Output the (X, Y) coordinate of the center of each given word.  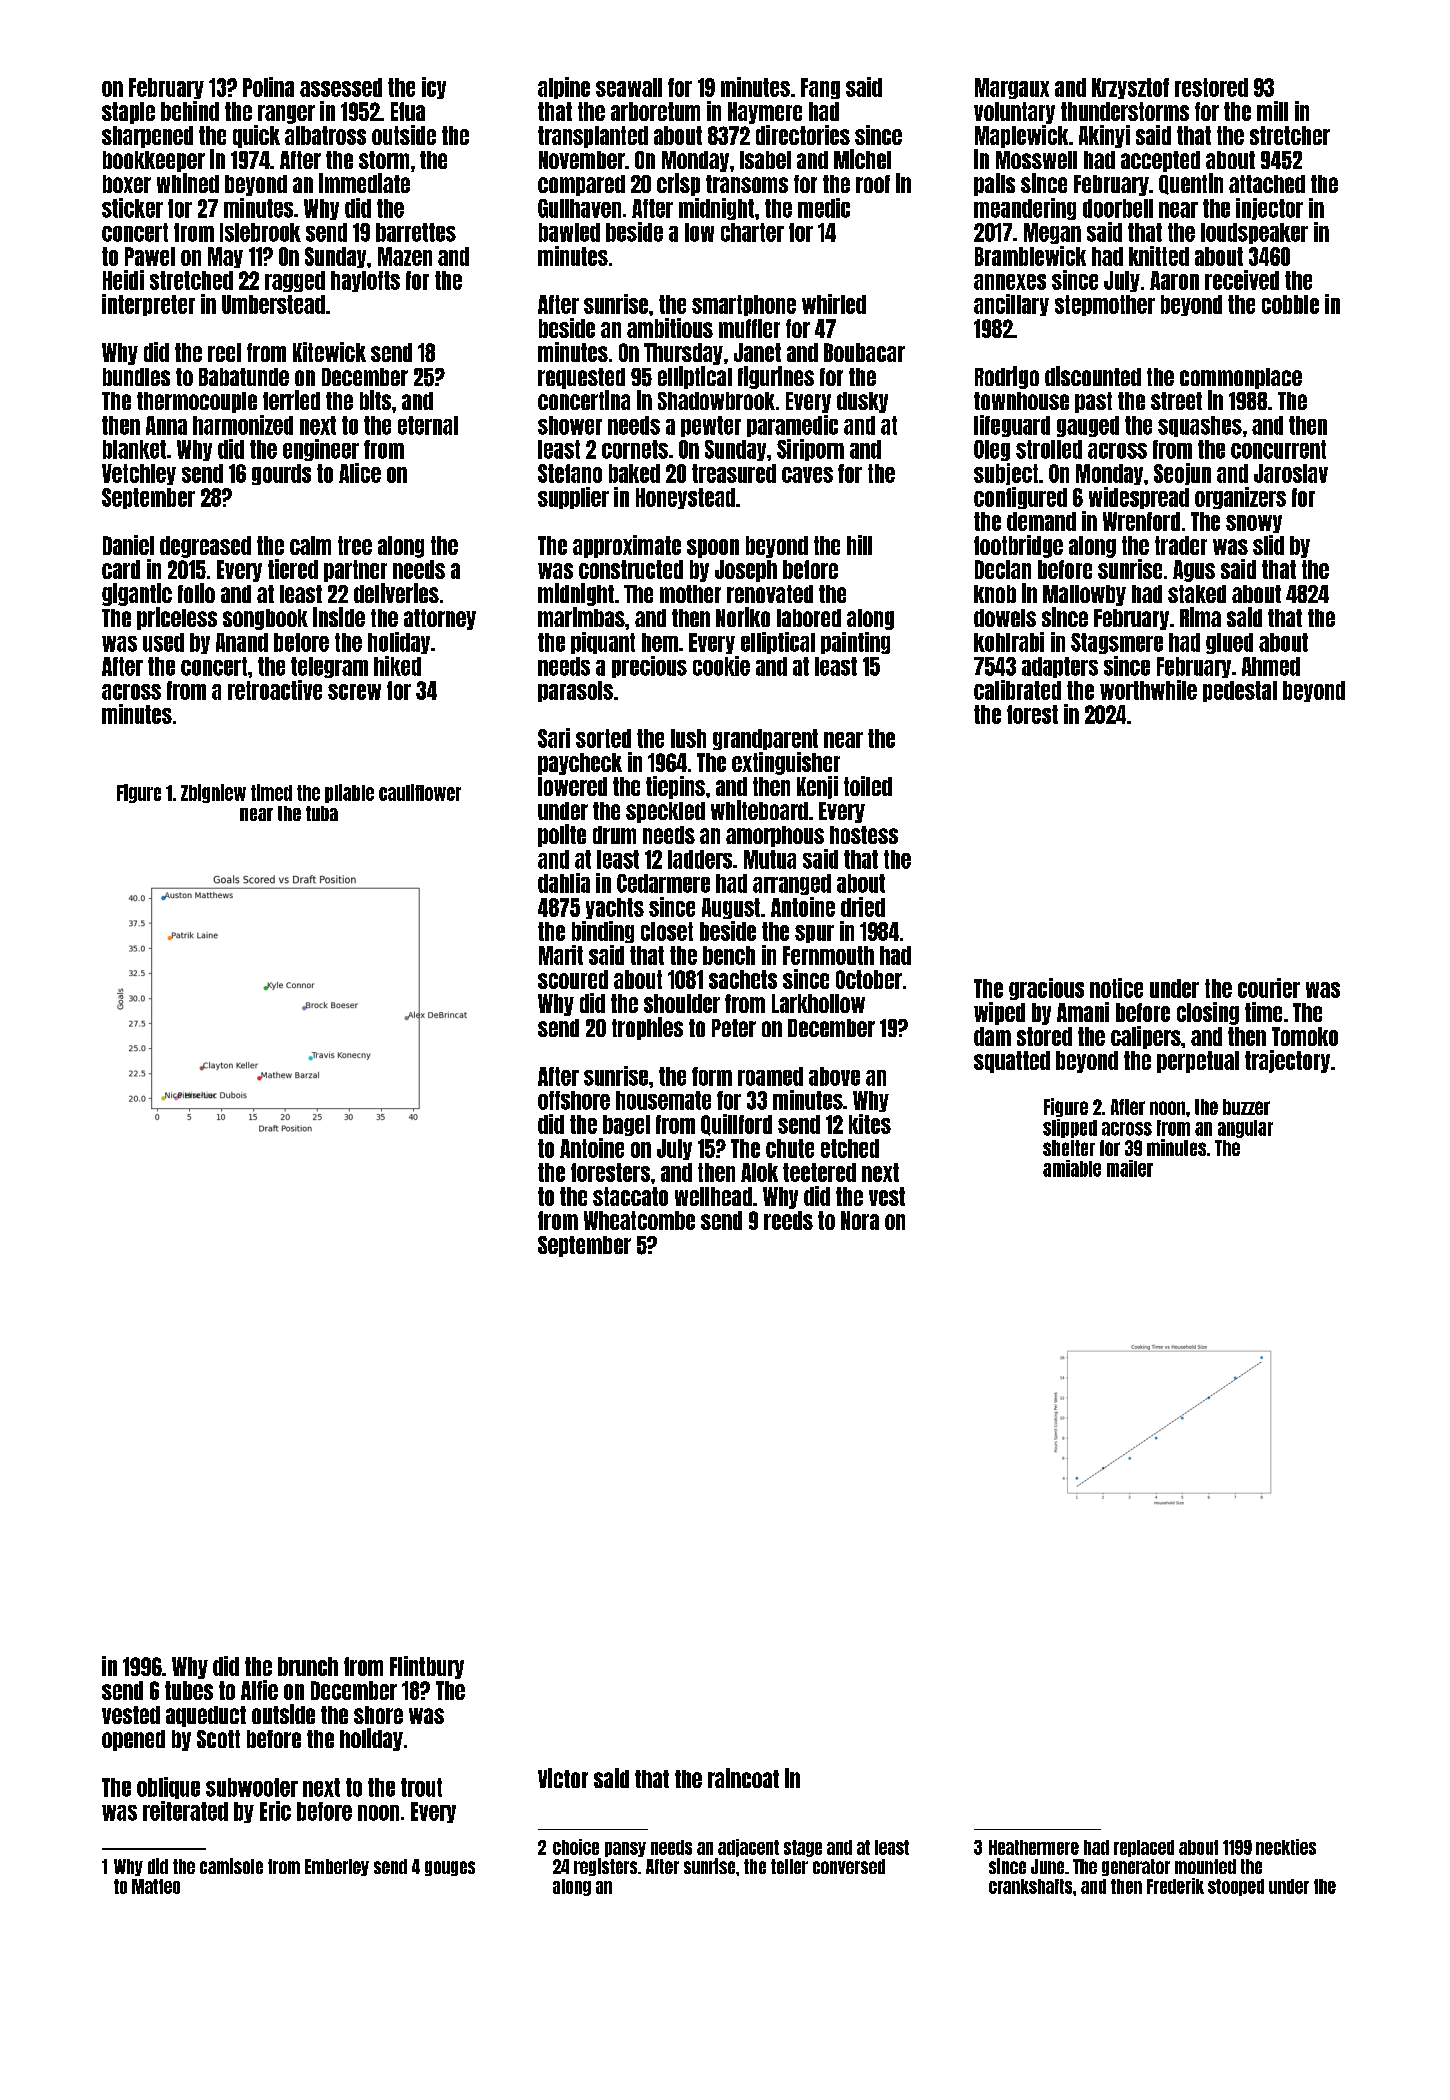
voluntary (1014, 113)
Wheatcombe (639, 1220)
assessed (341, 87)
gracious (1046, 989)
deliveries (396, 593)
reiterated (185, 1811)
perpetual (1198, 1062)
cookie (721, 666)
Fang (820, 88)
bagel (626, 1125)
